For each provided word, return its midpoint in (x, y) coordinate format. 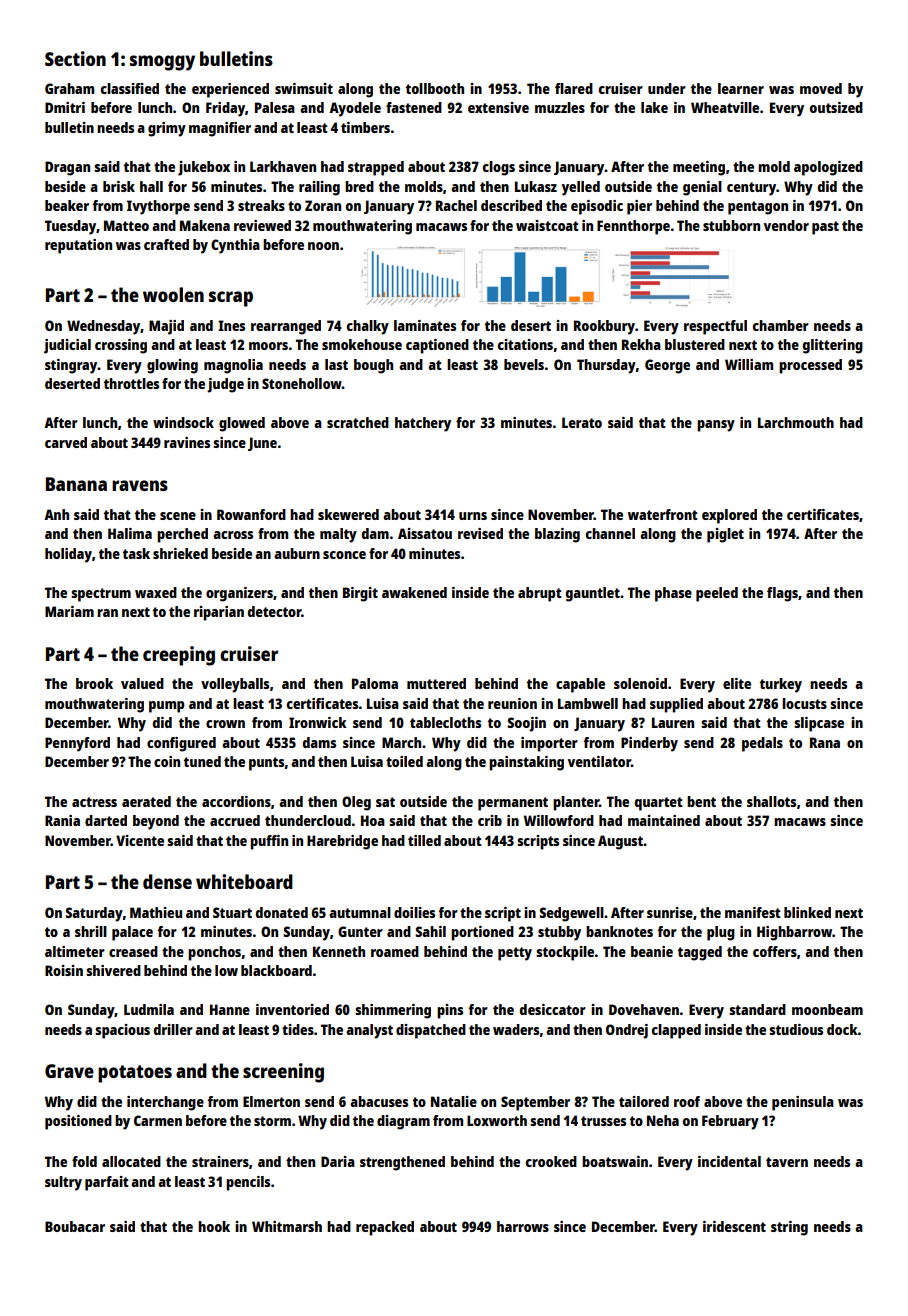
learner (741, 88)
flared (574, 88)
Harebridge (342, 842)
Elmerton (271, 1101)
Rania (62, 820)
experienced (230, 90)
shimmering (393, 1011)
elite (737, 683)
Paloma (375, 683)
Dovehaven (644, 1009)
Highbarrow (794, 933)
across (233, 535)
